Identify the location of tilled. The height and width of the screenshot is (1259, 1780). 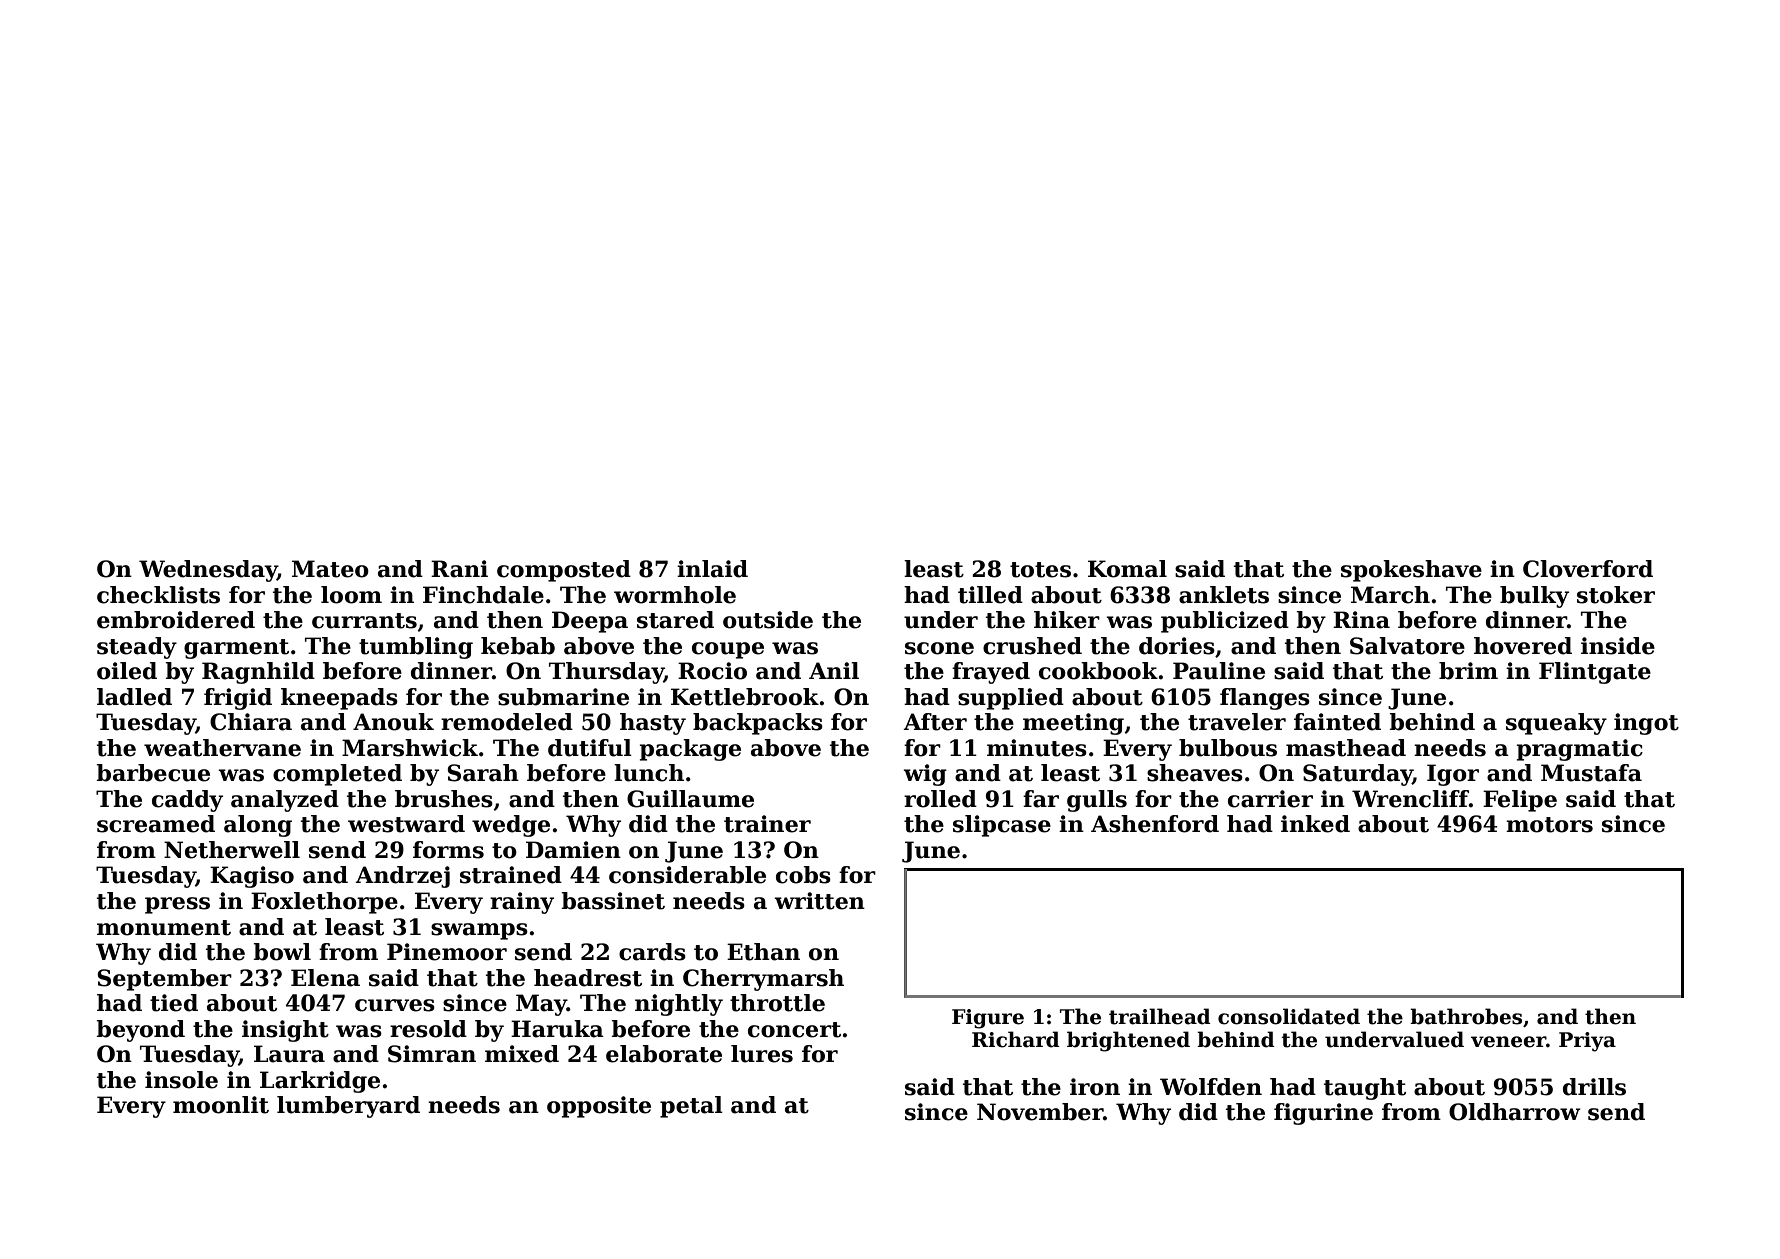
(990, 595).
